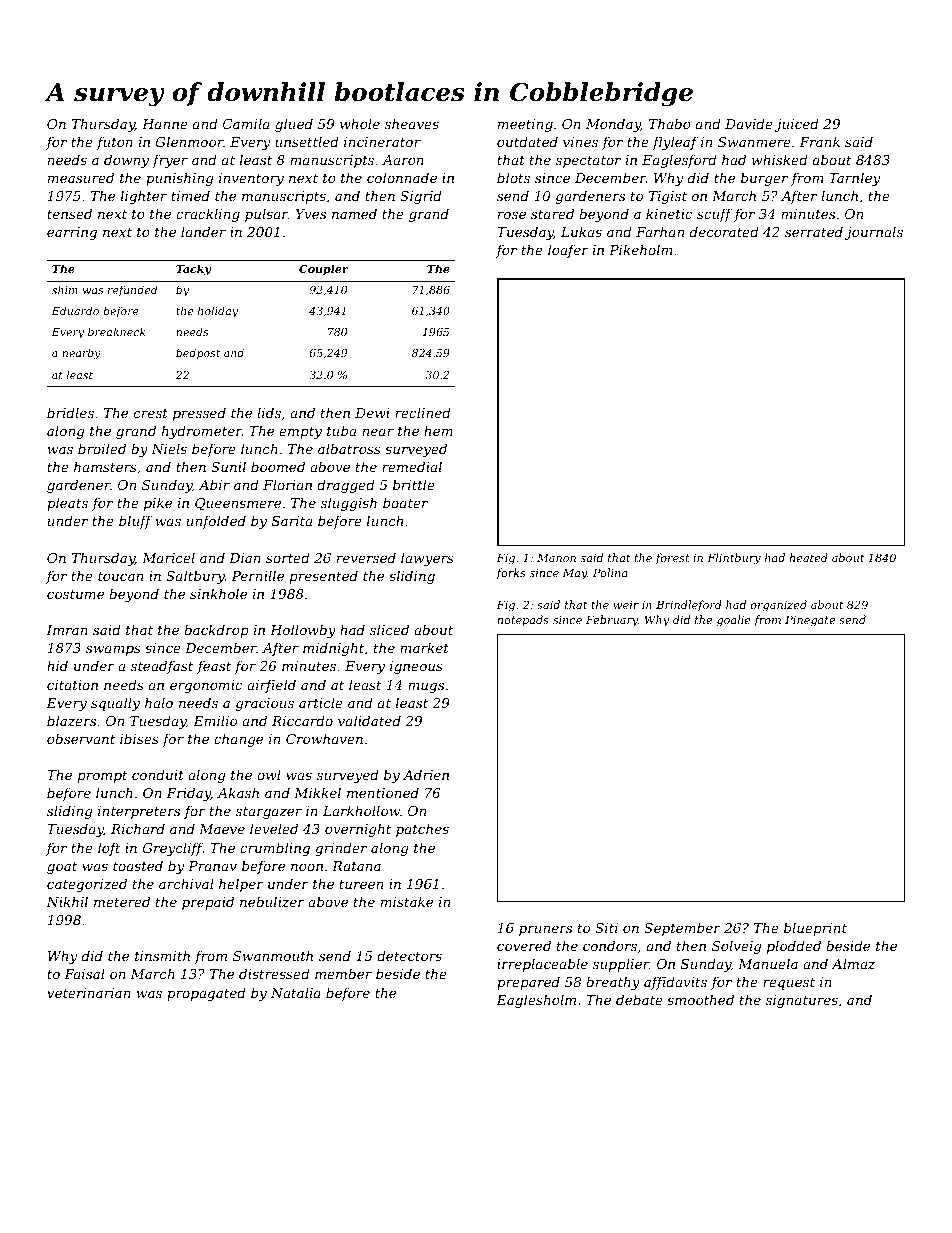  What do you see at coordinates (89, 993) in the document?
I see `veterinarian` at bounding box center [89, 993].
